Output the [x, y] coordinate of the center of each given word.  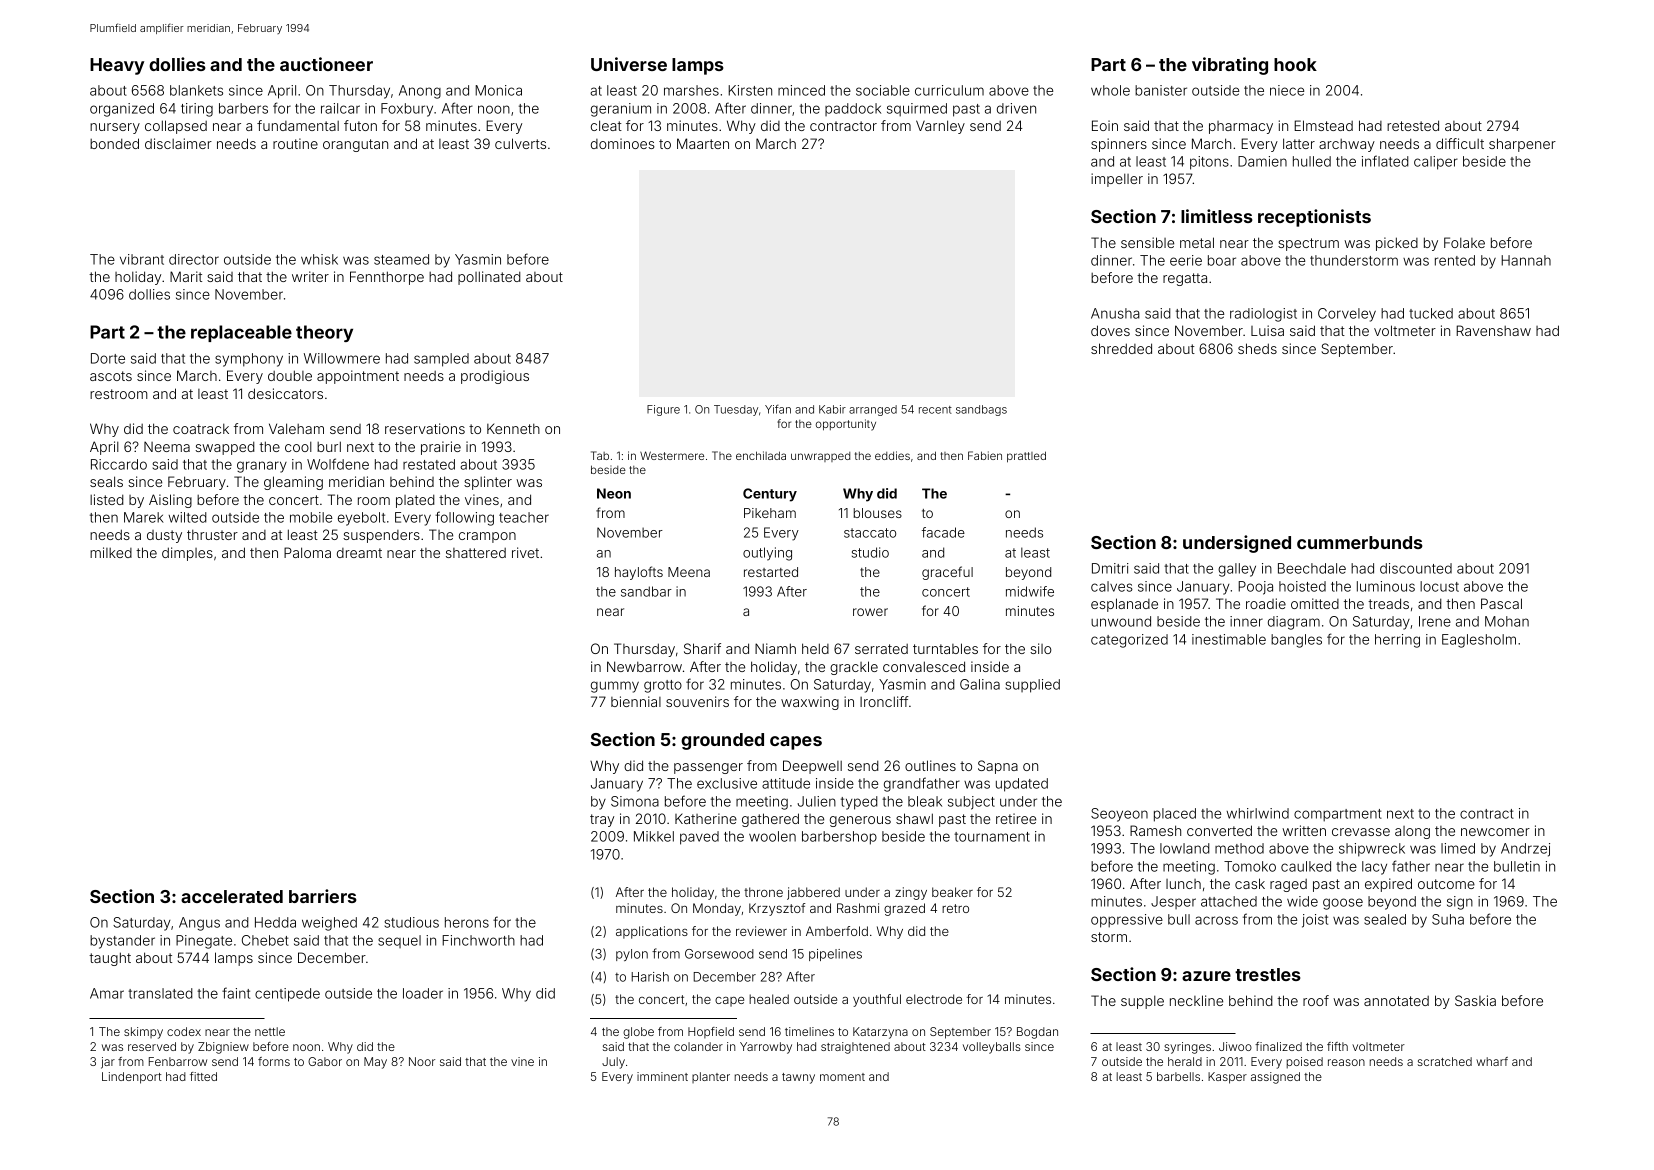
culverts [520, 143]
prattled [1026, 457]
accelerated [232, 896]
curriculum [949, 90]
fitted [203, 1076]
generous [860, 821]
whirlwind [1258, 813]
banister [1161, 90]
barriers [323, 896]
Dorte [108, 358]
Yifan [778, 409]
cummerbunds [1360, 542]
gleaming [293, 483]
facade [943, 532]
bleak [925, 801]
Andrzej [1525, 850]
